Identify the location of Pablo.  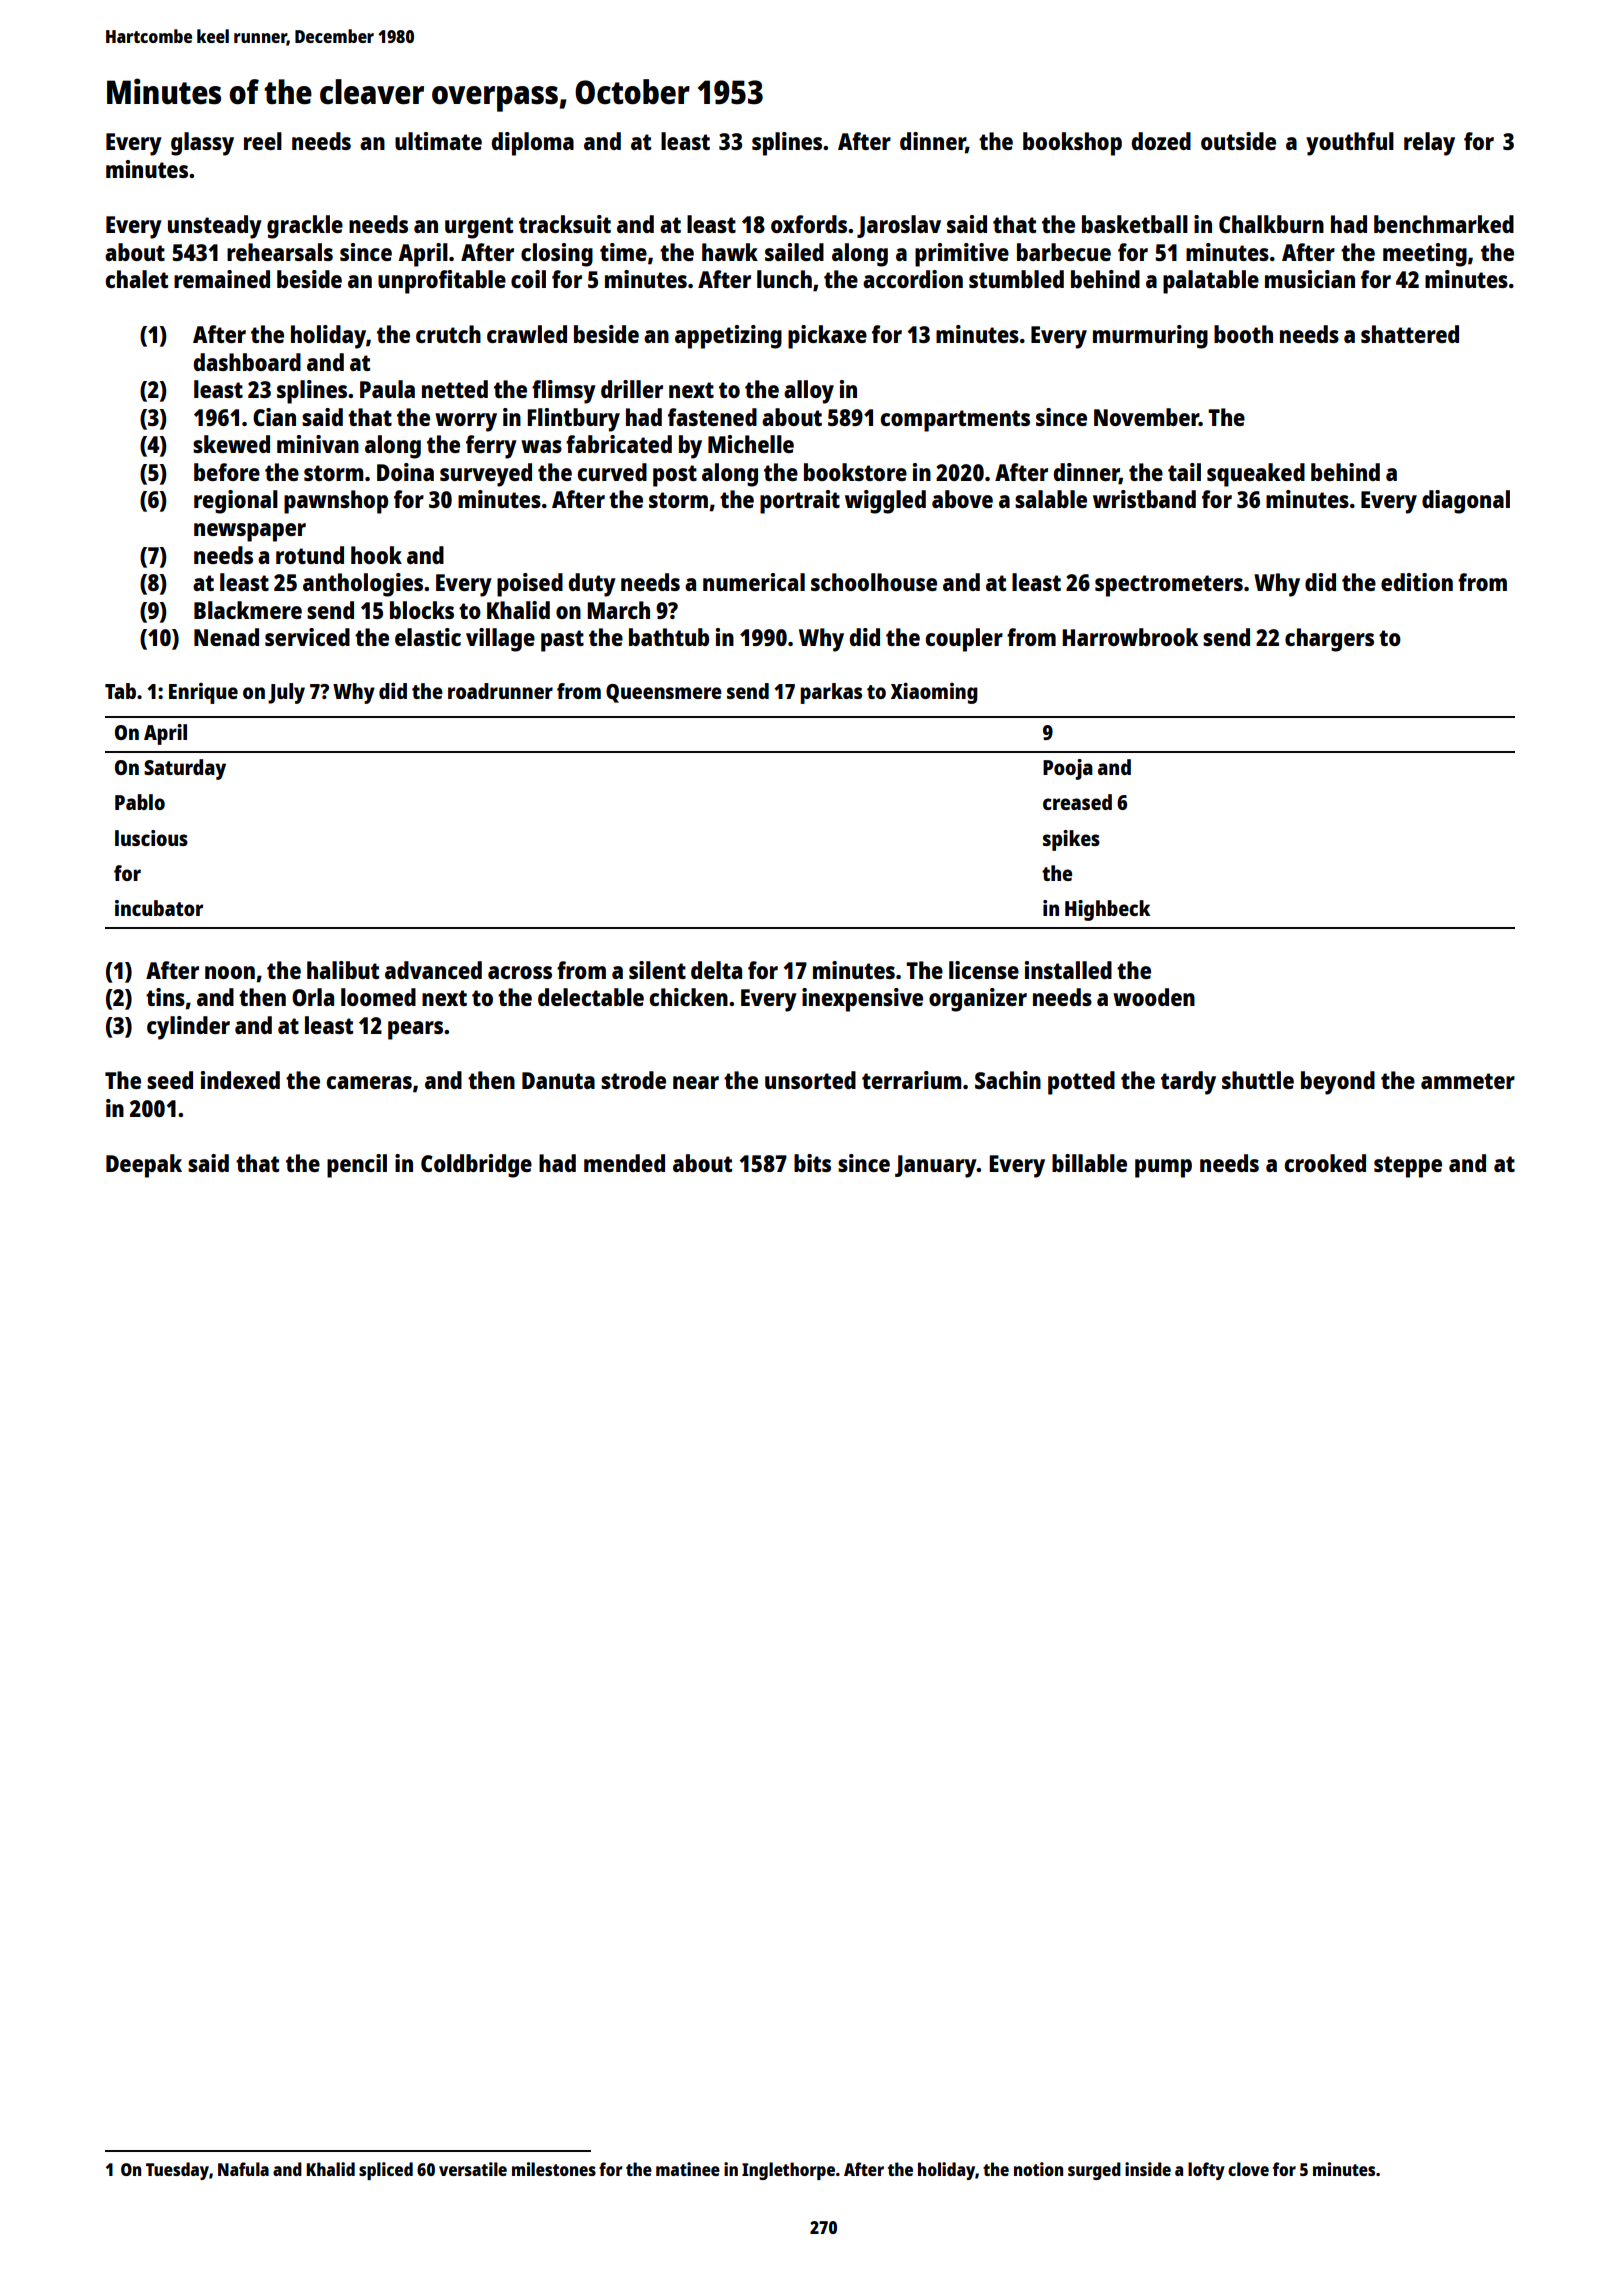
(140, 802).
